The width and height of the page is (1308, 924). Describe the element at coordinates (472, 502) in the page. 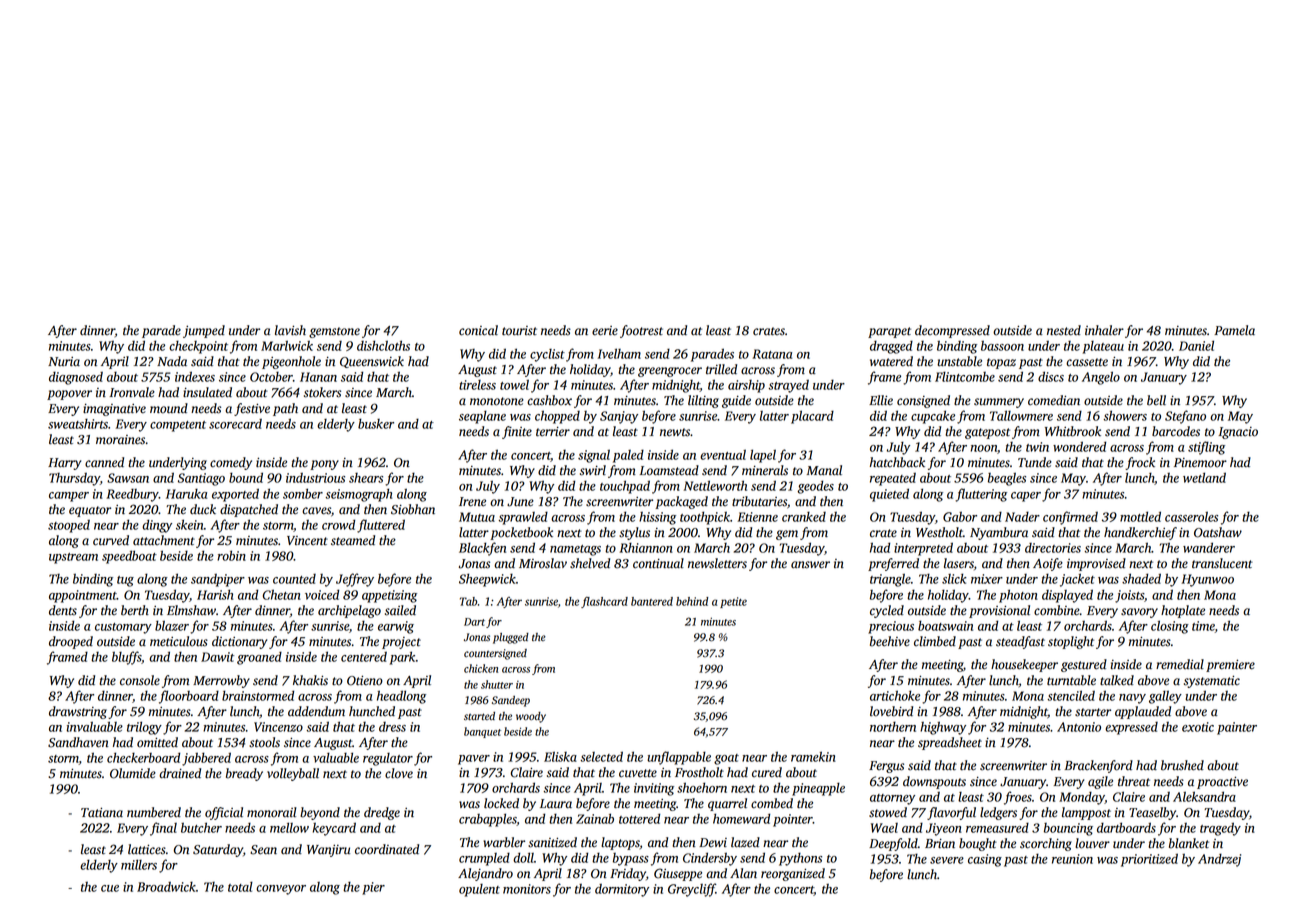

I see `Irene` at that location.
